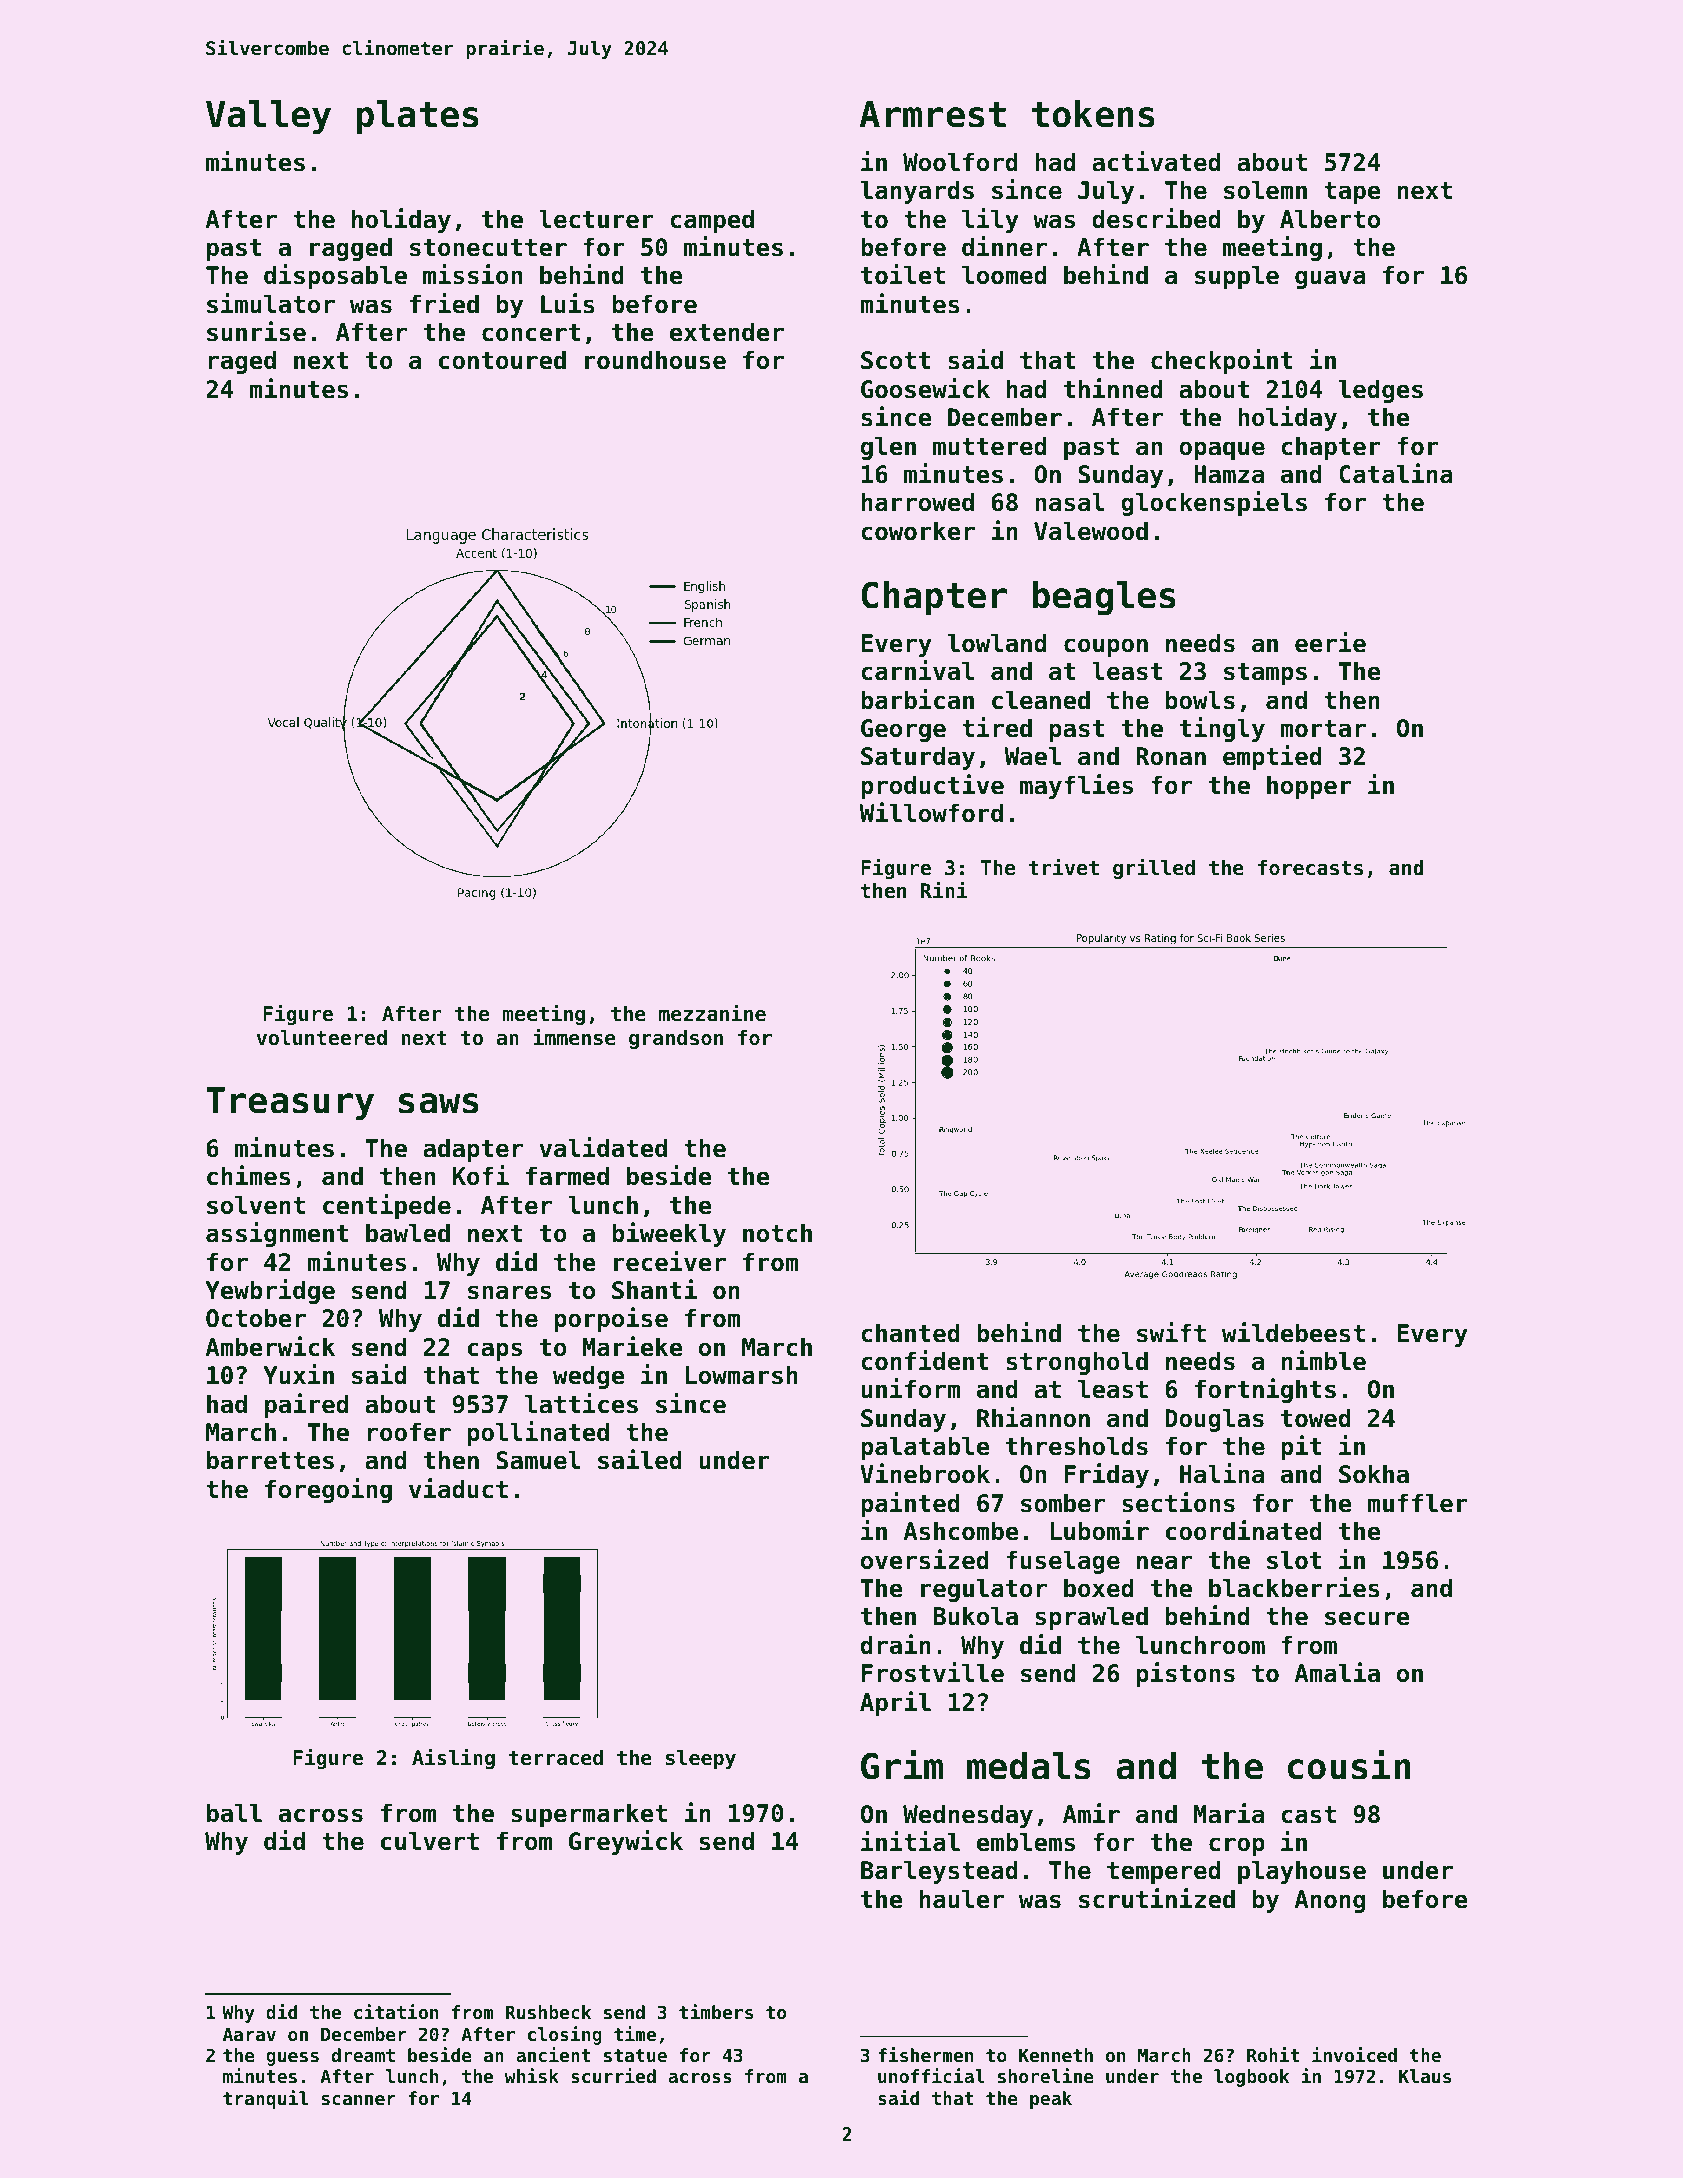  Describe the element at coordinates (242, 362) in the document. I see `raged` at that location.
